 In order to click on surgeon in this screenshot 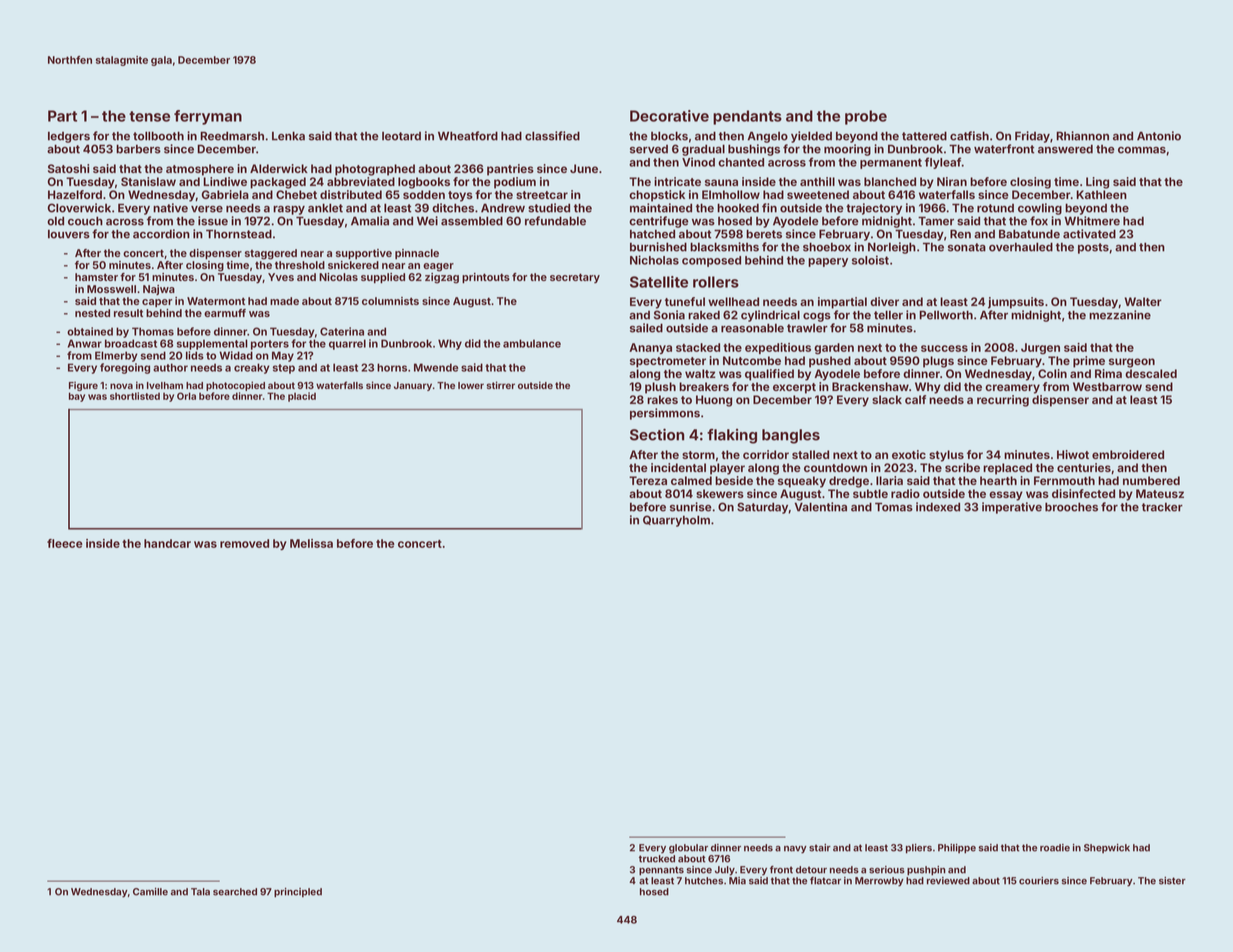, I will do `click(1132, 363)`.
